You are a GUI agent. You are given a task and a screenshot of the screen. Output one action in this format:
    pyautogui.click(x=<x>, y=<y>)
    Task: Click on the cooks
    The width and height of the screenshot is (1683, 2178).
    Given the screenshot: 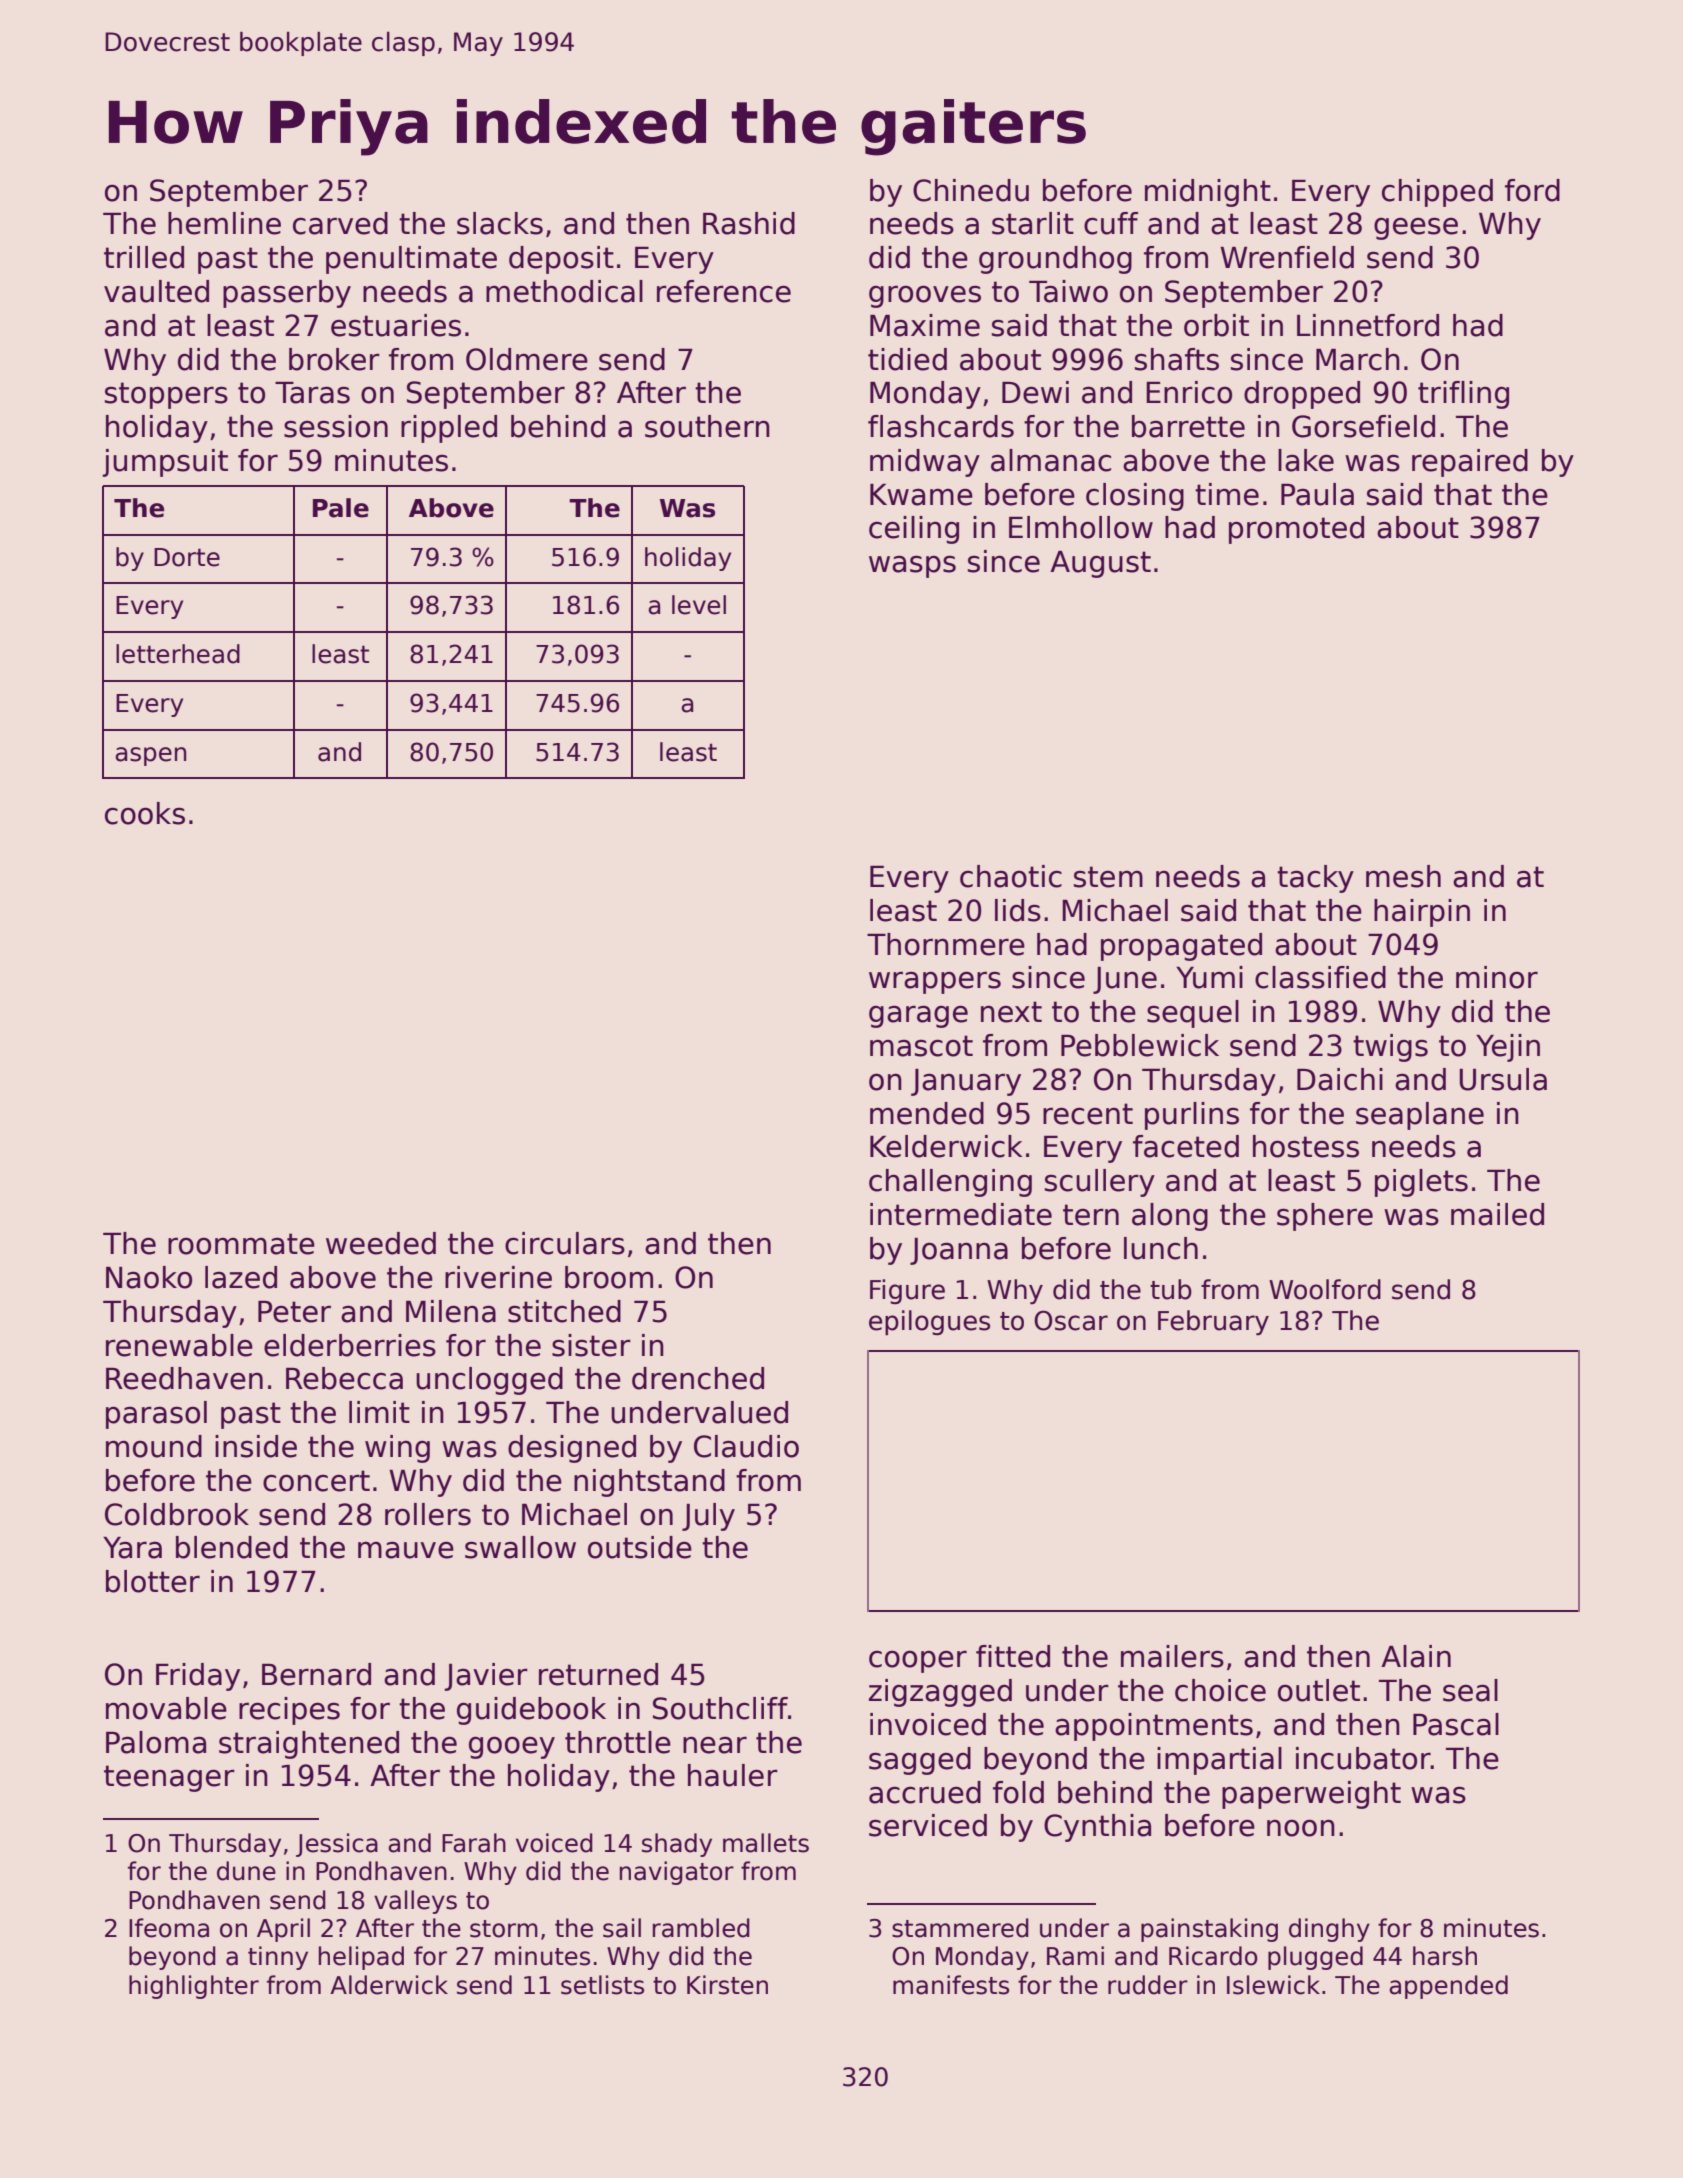 What is the action you would take?
    pyautogui.click(x=145, y=813)
